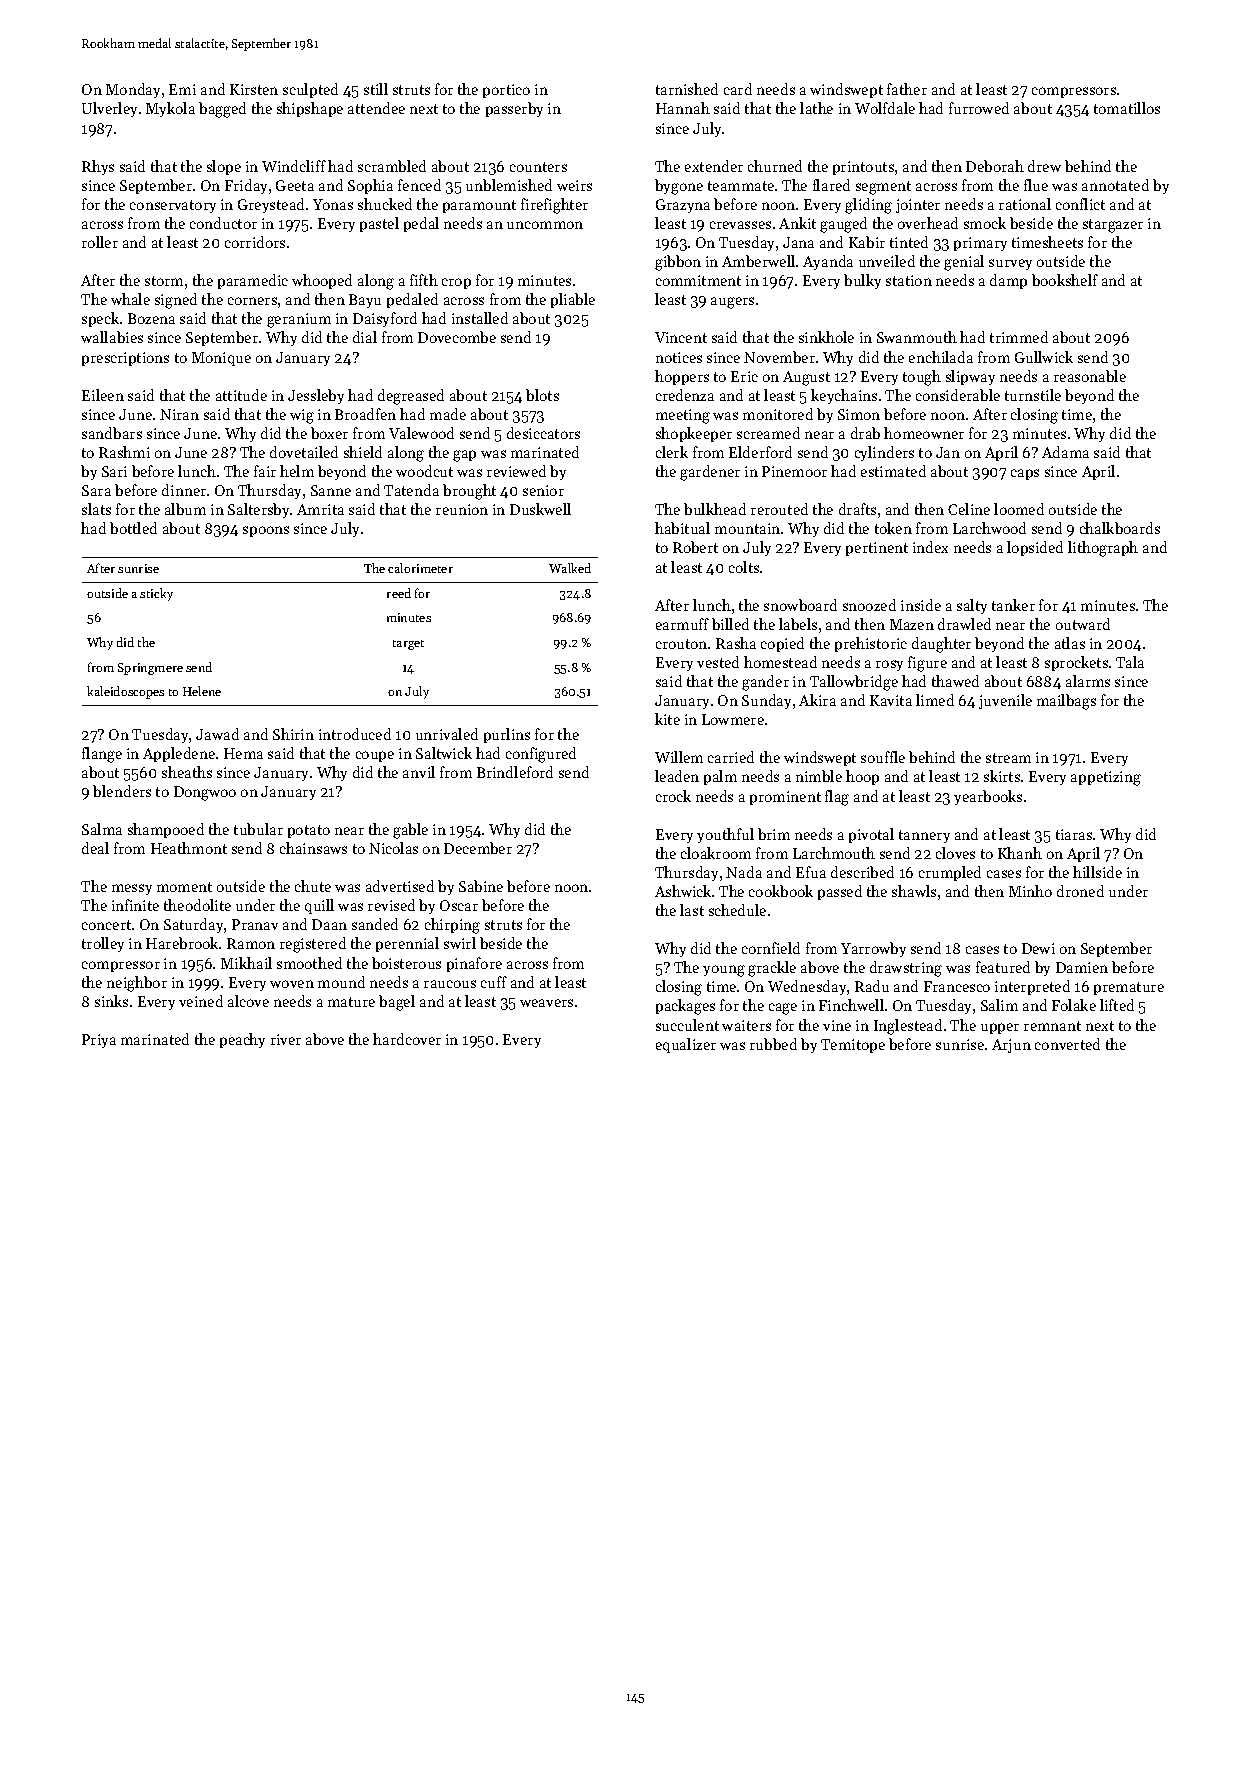  I want to click on November, so click(779, 357).
